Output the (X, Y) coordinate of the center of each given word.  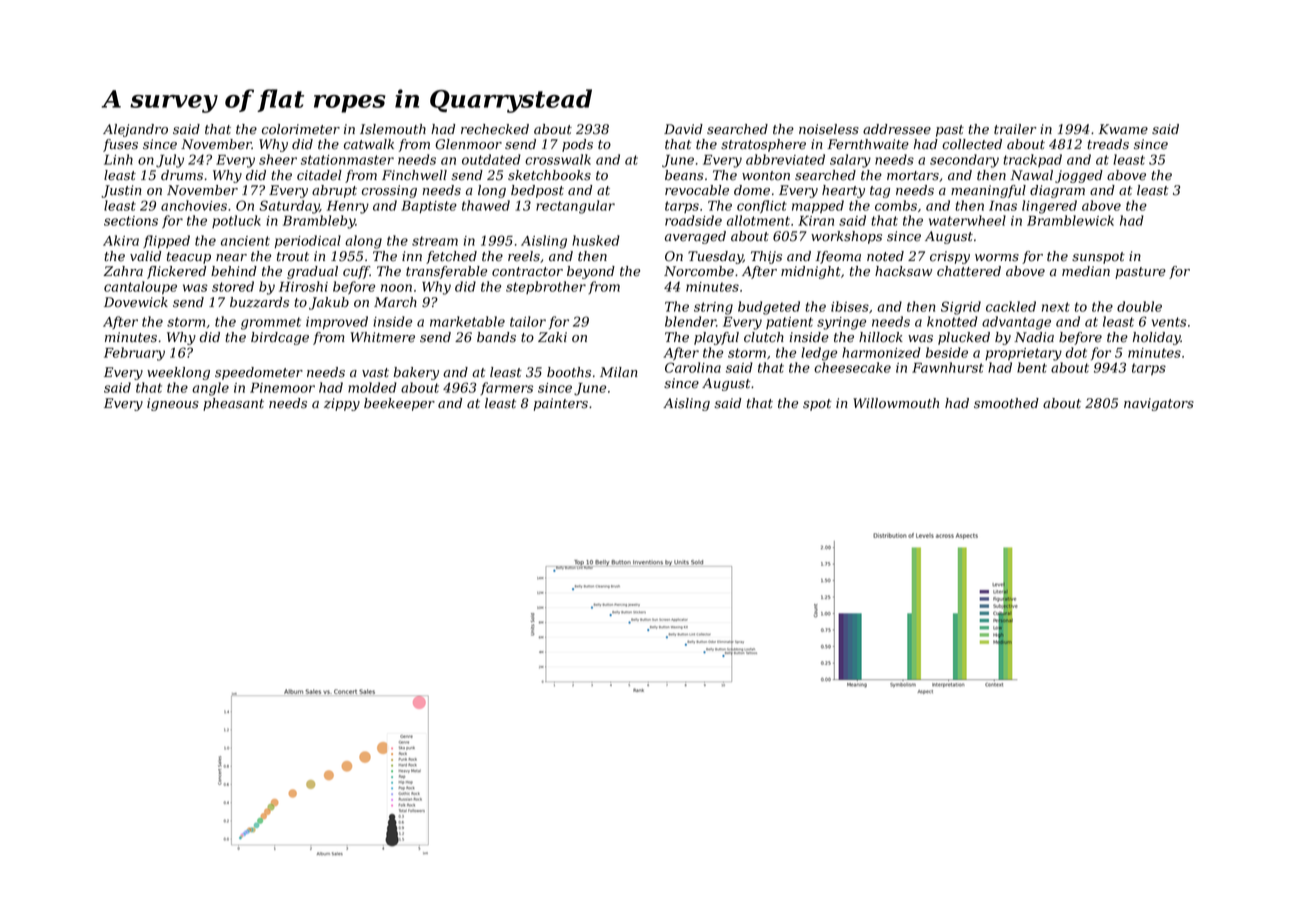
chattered (969, 271)
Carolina (693, 367)
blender (690, 321)
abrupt (334, 191)
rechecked (495, 129)
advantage (1016, 323)
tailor (528, 321)
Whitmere (383, 337)
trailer (1015, 129)
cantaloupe (140, 287)
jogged (1079, 176)
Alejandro (135, 130)
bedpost (537, 191)
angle (210, 389)
